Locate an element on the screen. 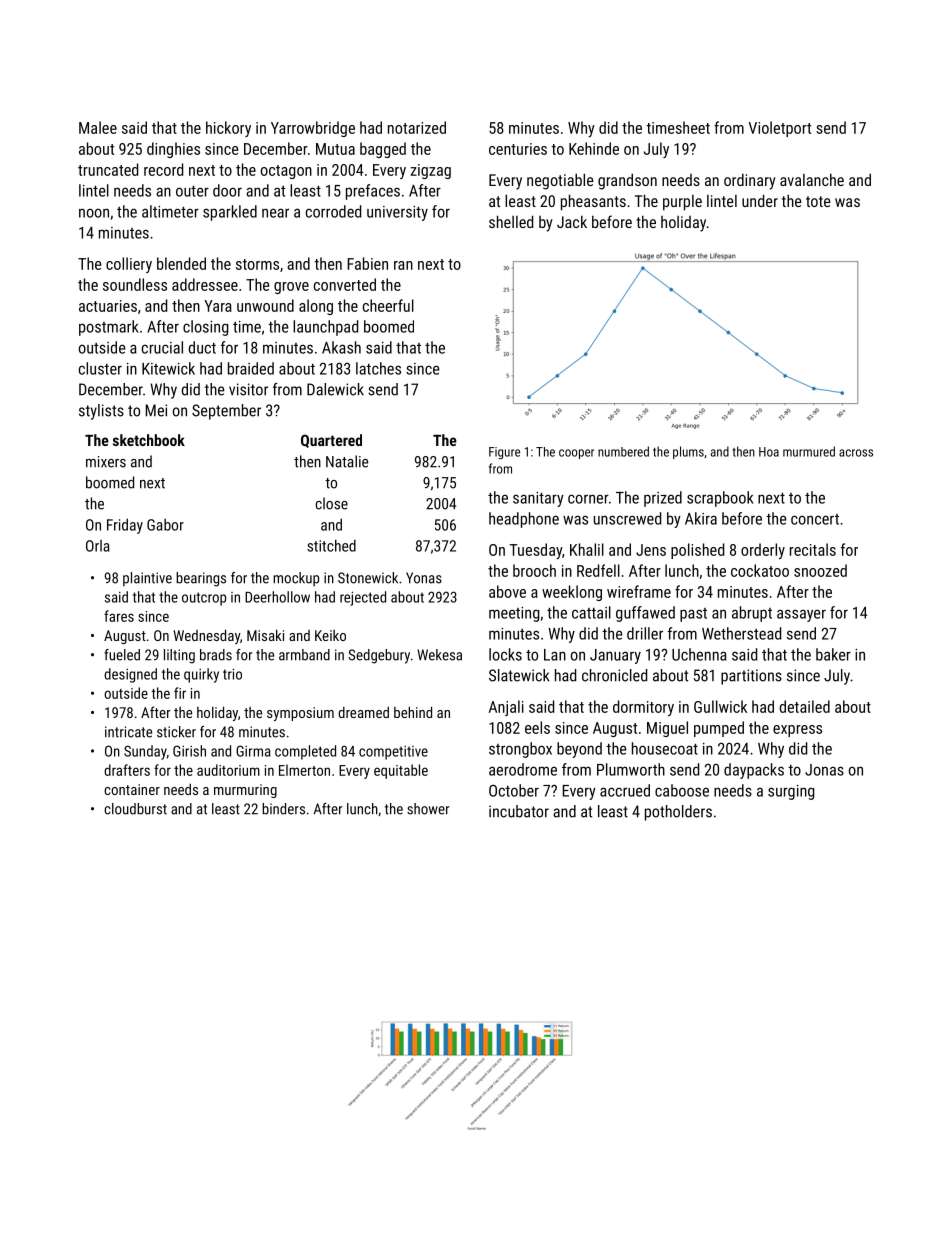 This screenshot has height=1233, width=952. cheerful is located at coordinates (388, 305).
